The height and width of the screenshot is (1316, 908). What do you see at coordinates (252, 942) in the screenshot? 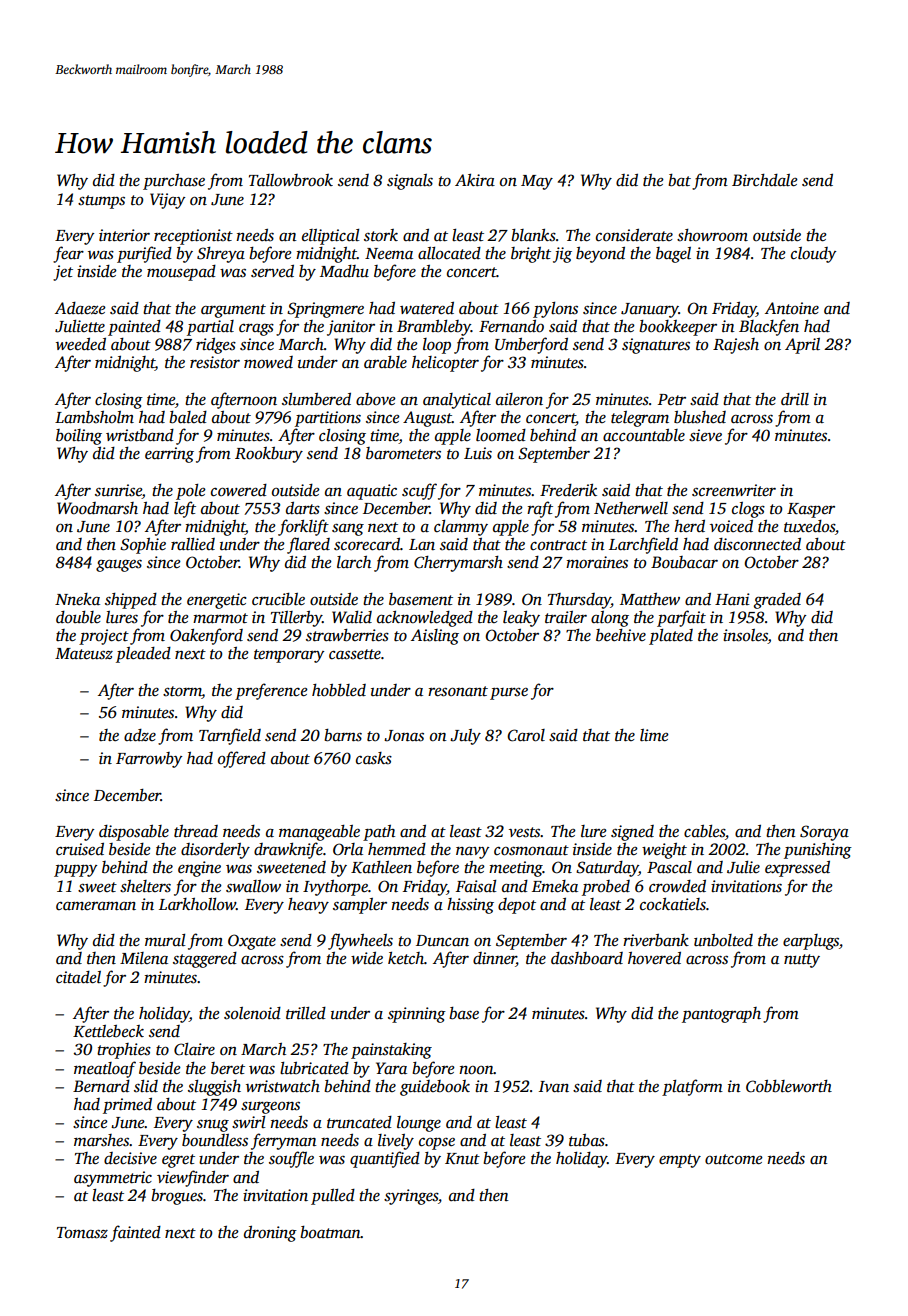
I see `Oxgate` at bounding box center [252, 942].
